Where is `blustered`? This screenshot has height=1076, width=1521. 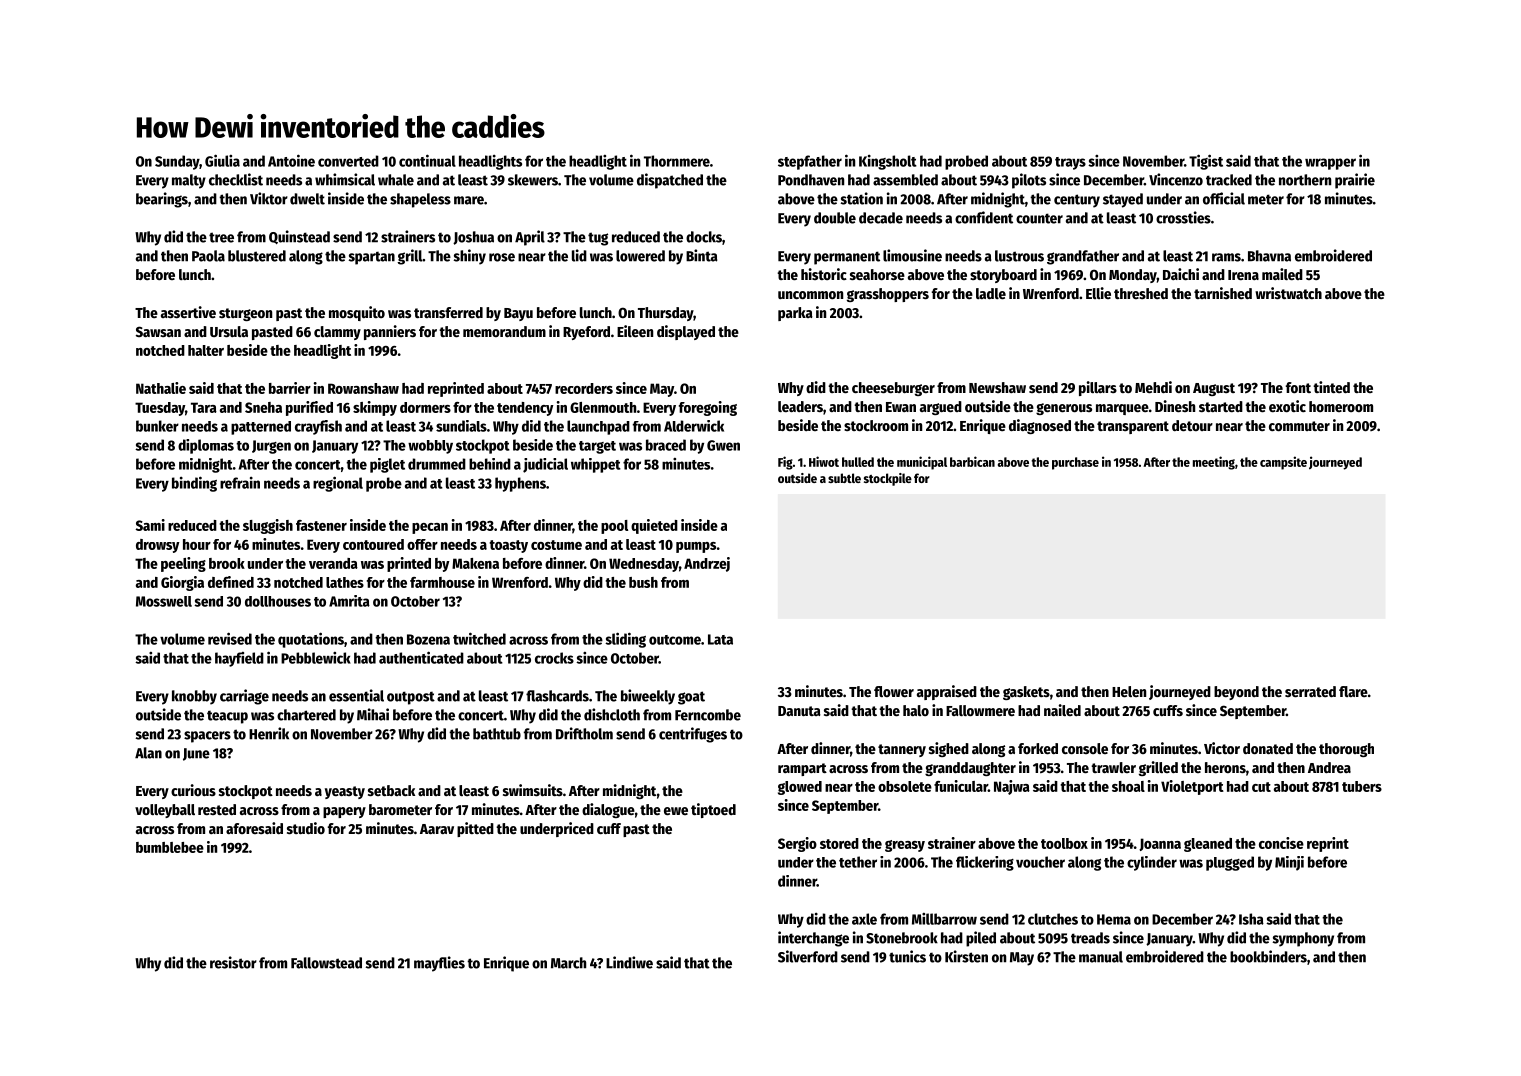 blustered is located at coordinates (257, 256).
